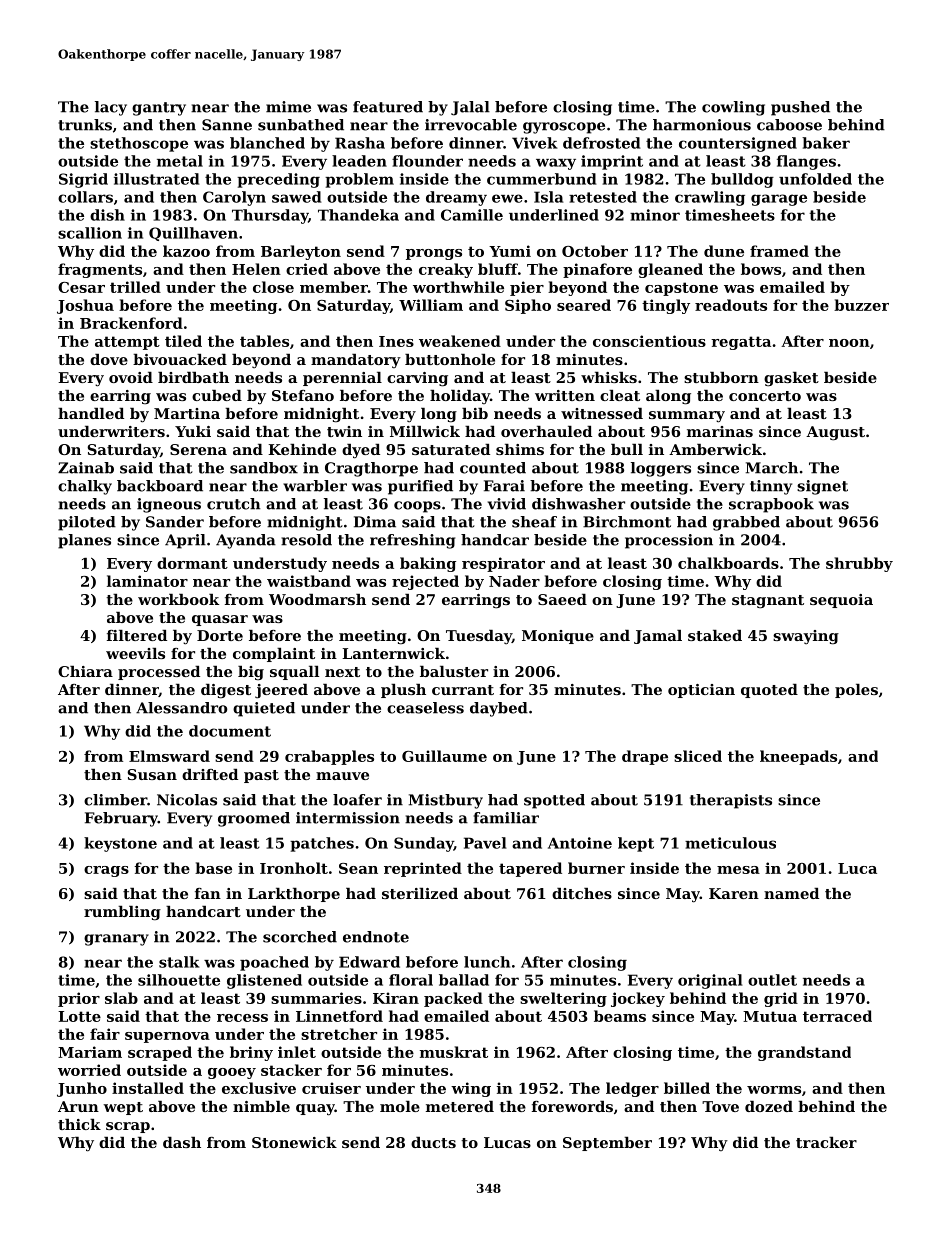 The width and height of the screenshot is (952, 1233). Describe the element at coordinates (859, 564) in the screenshot. I see `shrubby` at that location.
